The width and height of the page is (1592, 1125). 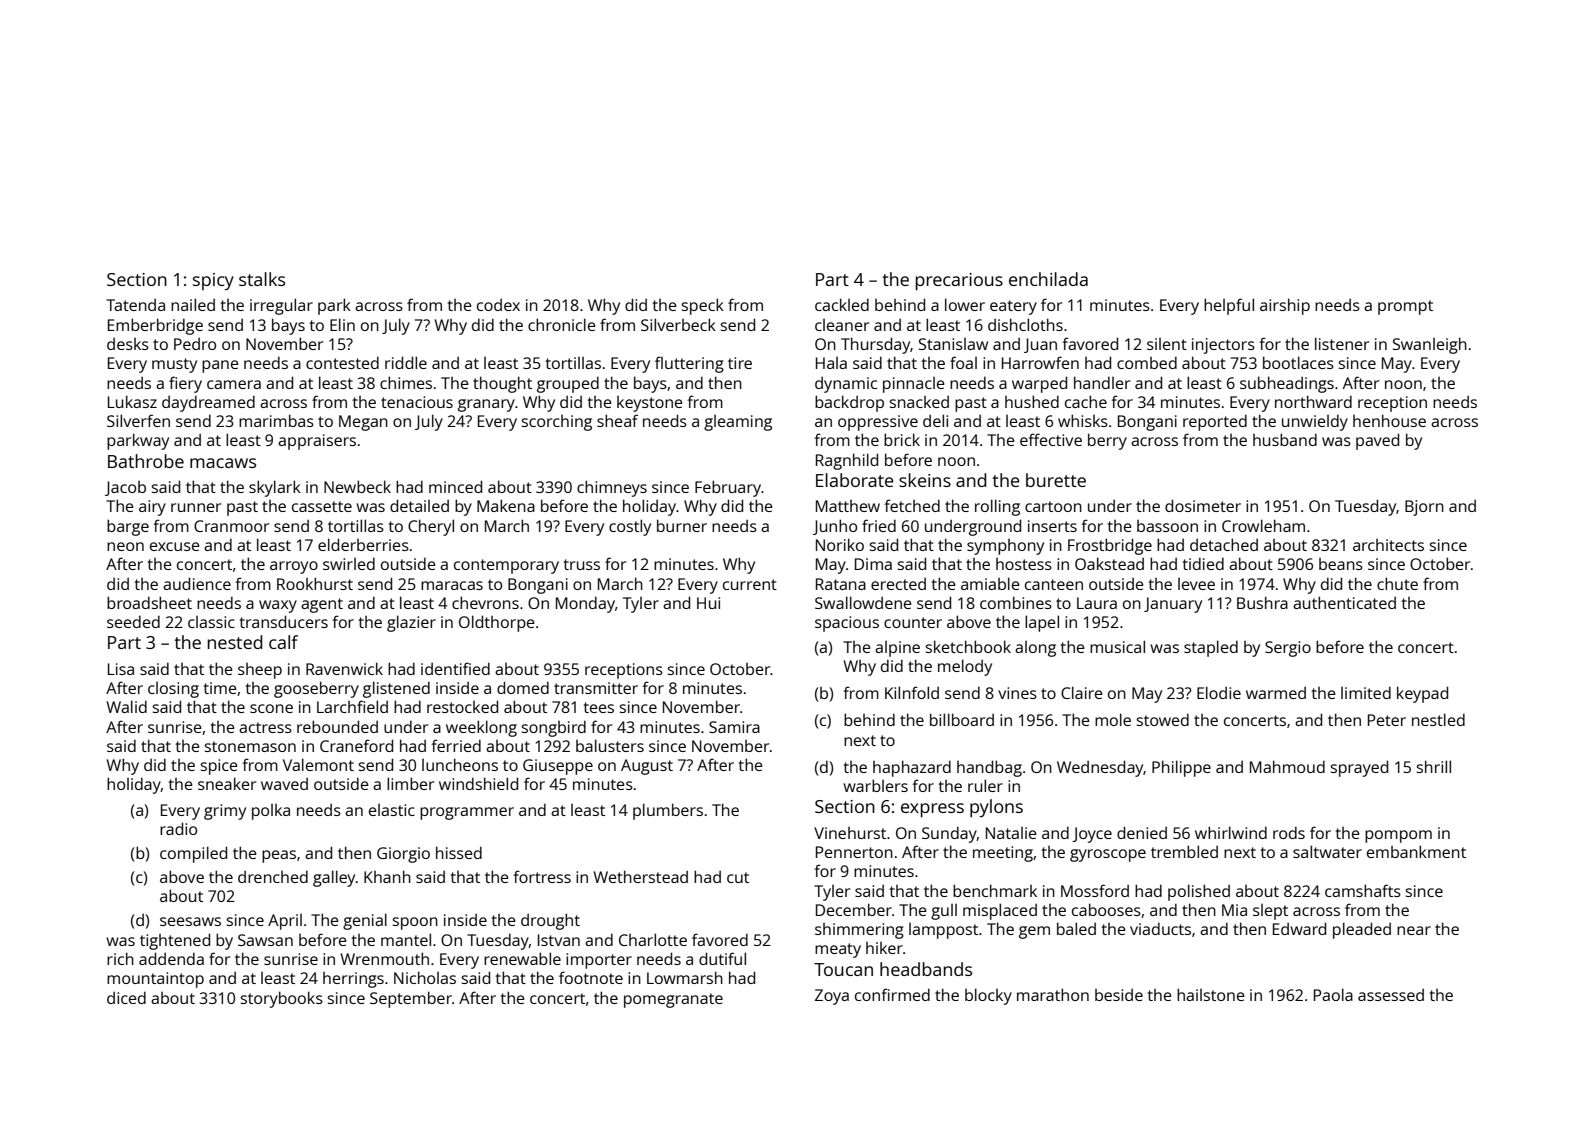 What do you see at coordinates (1397, 583) in the page?
I see `chute` at bounding box center [1397, 583].
